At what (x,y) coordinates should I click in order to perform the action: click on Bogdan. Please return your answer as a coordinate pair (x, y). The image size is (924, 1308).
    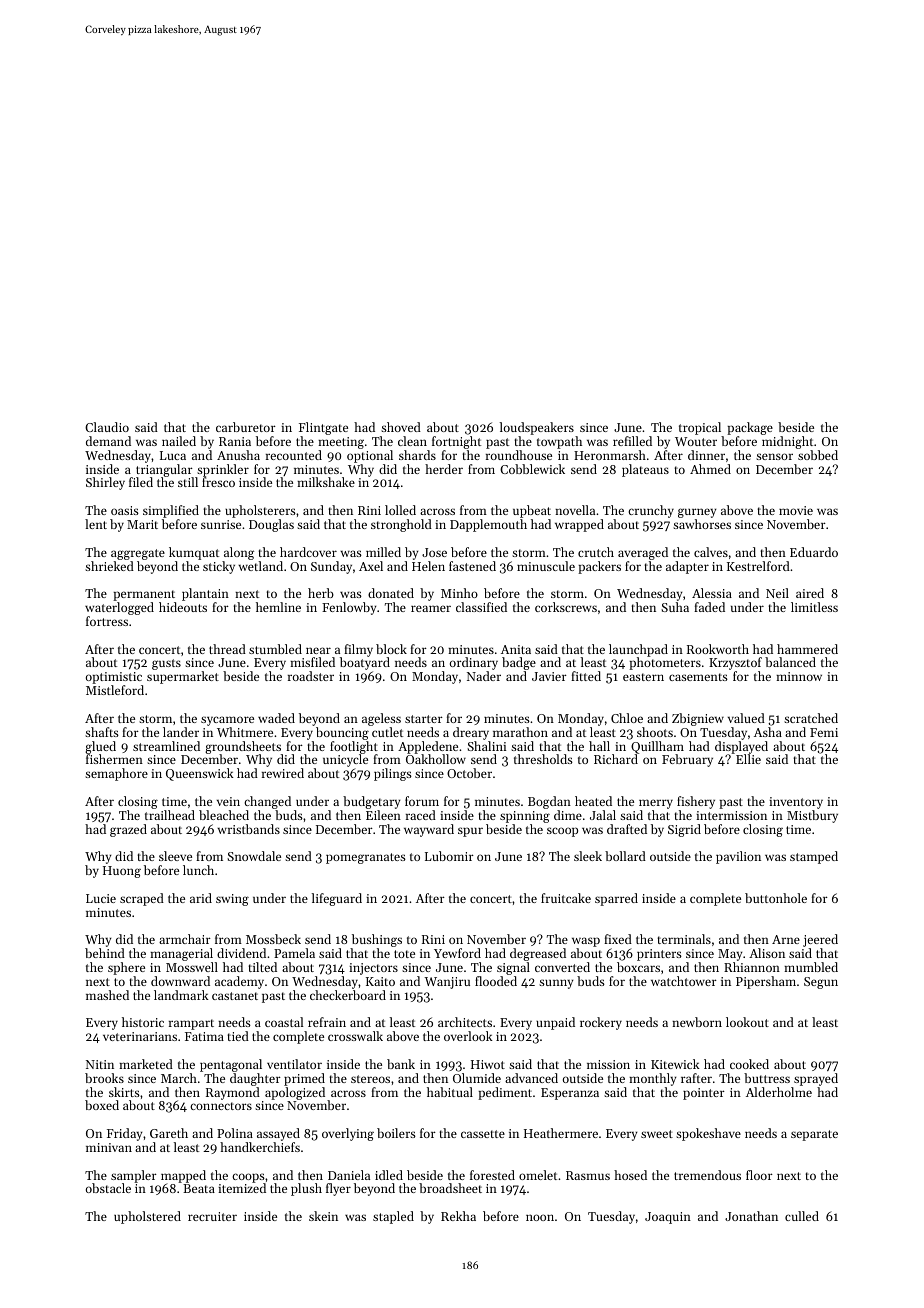
    Looking at the image, I should click on (549, 802).
